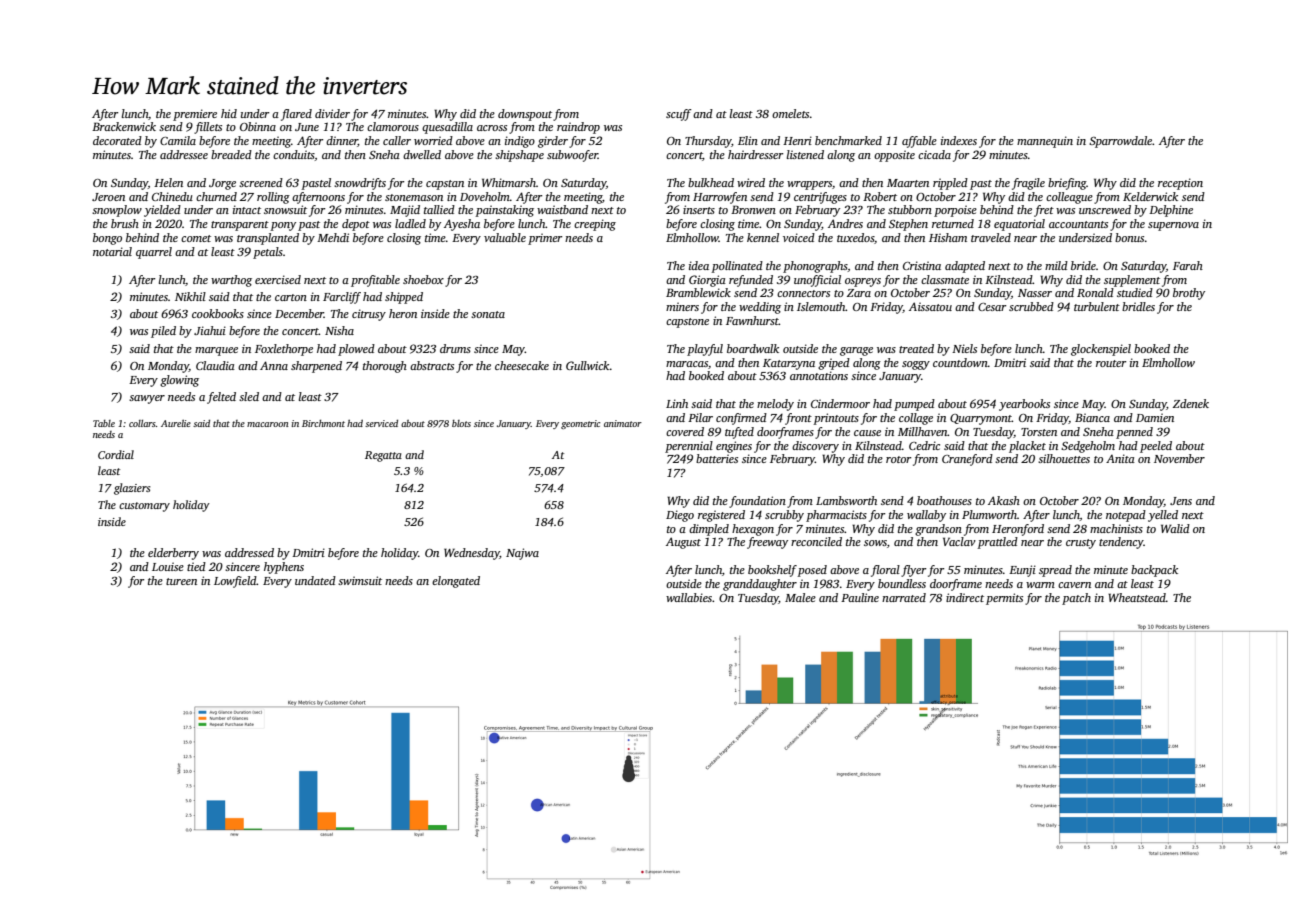 Image resolution: width=1308 pixels, height=924 pixels. What do you see at coordinates (679, 115) in the screenshot?
I see `scuff` at bounding box center [679, 115].
